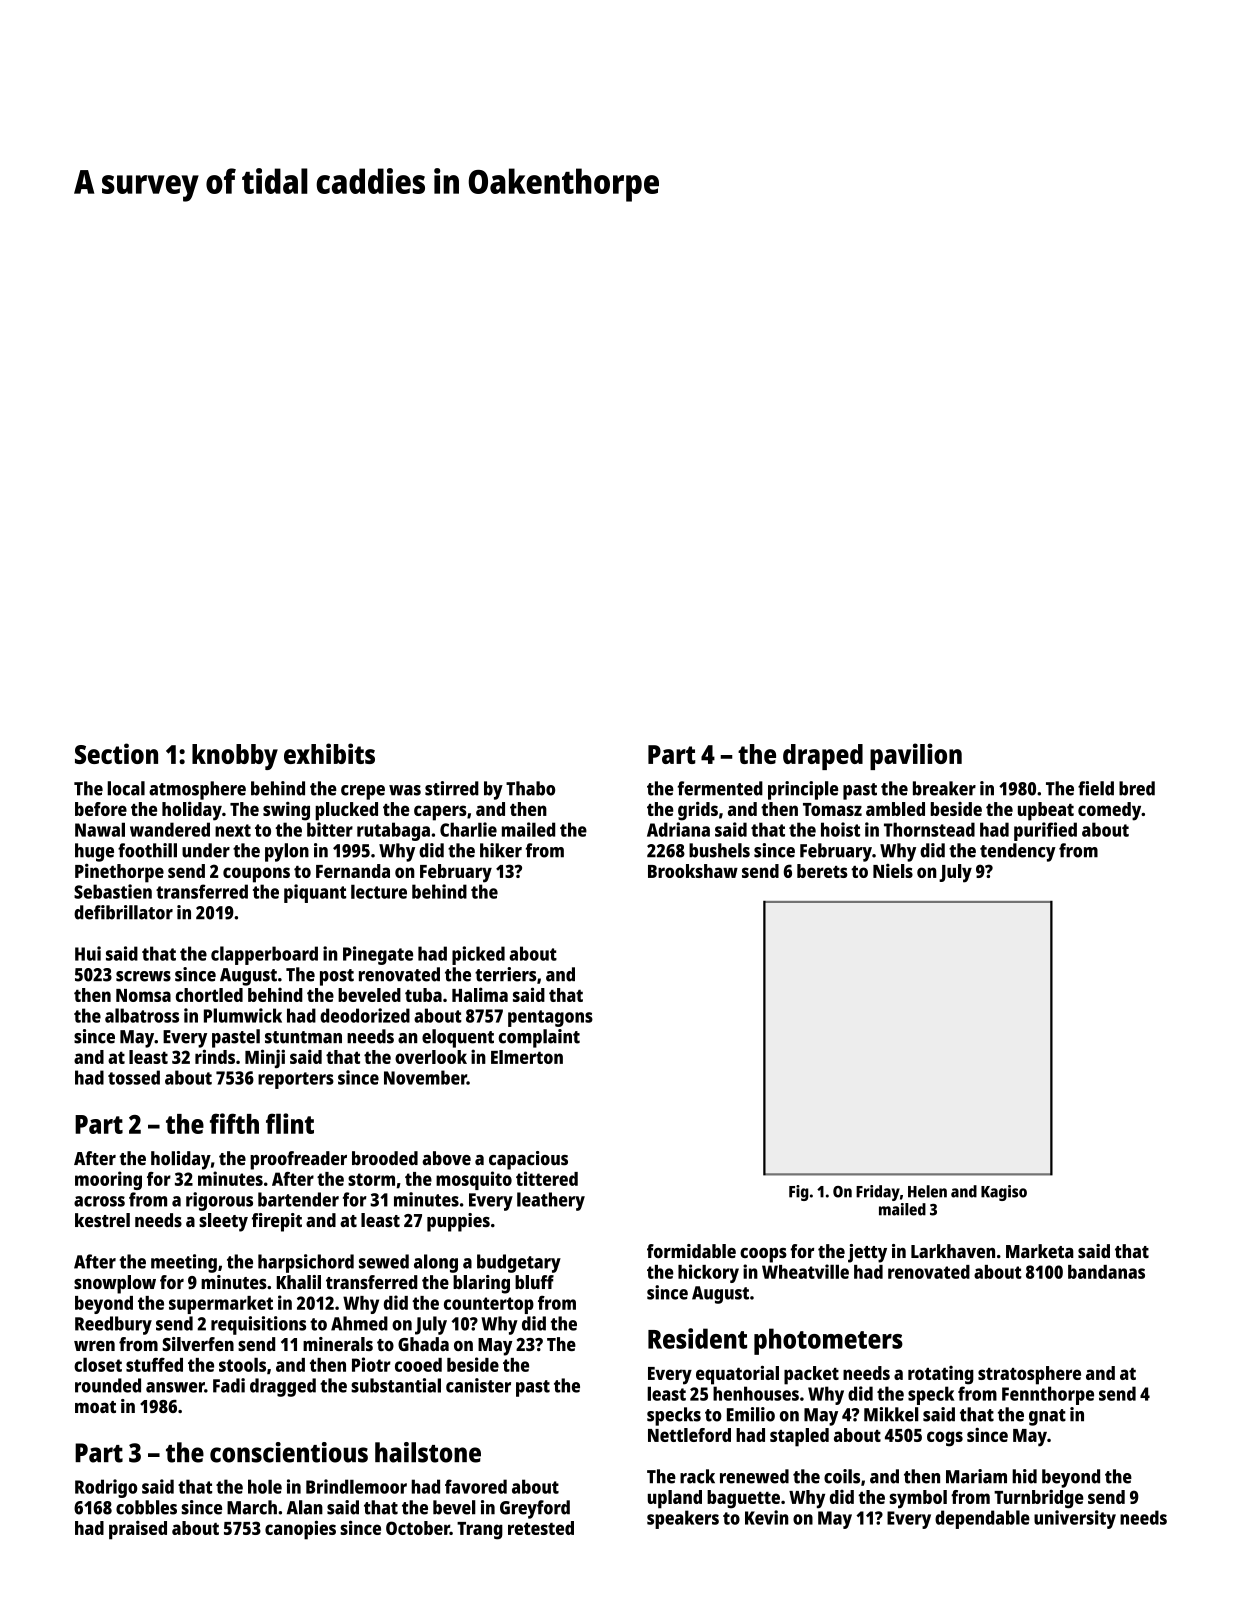 This page has width=1243, height=1609. What do you see at coordinates (379, 891) in the page?
I see `lecture` at bounding box center [379, 891].
